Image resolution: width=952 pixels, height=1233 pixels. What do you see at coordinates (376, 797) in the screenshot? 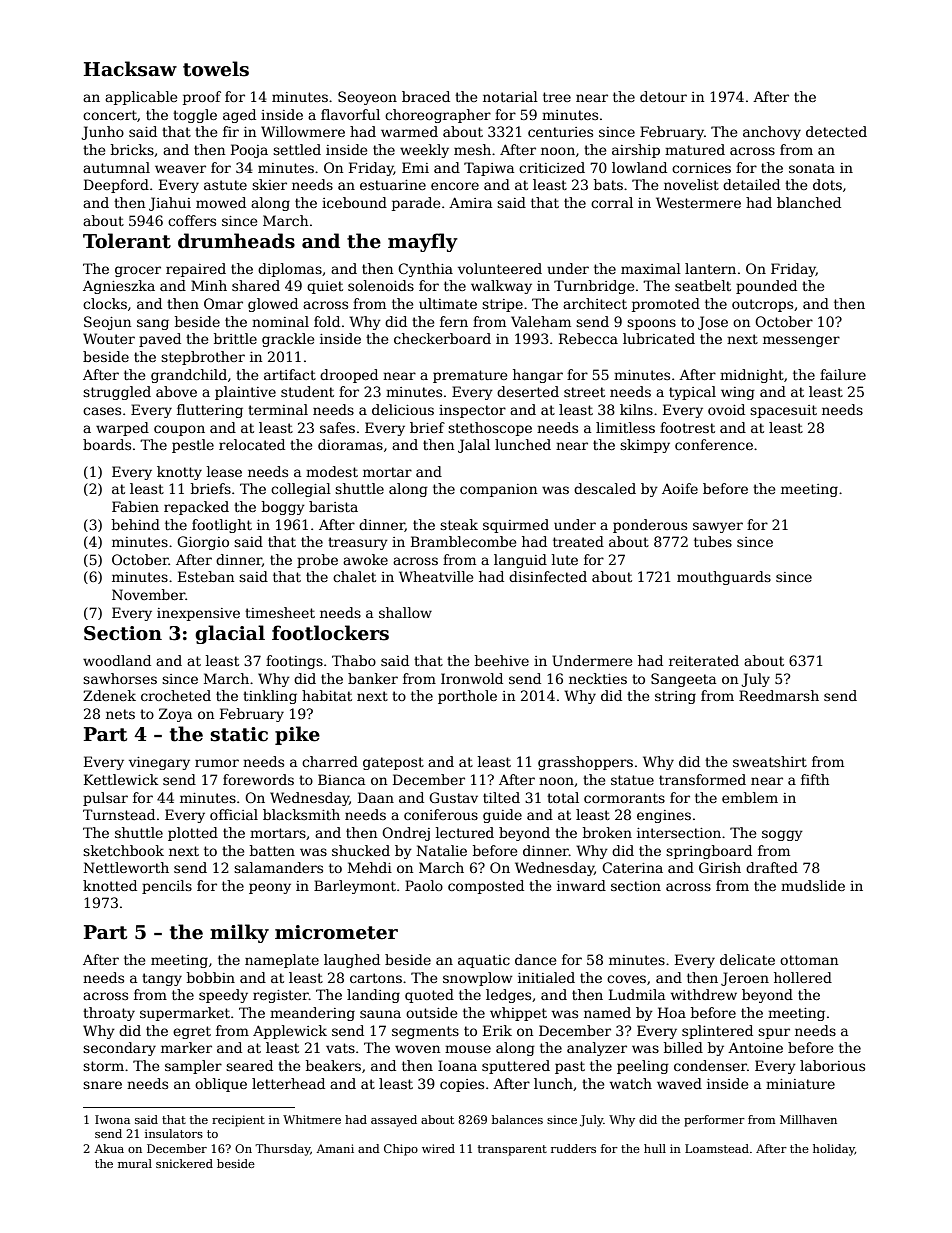
I see `Daan` at bounding box center [376, 797].
